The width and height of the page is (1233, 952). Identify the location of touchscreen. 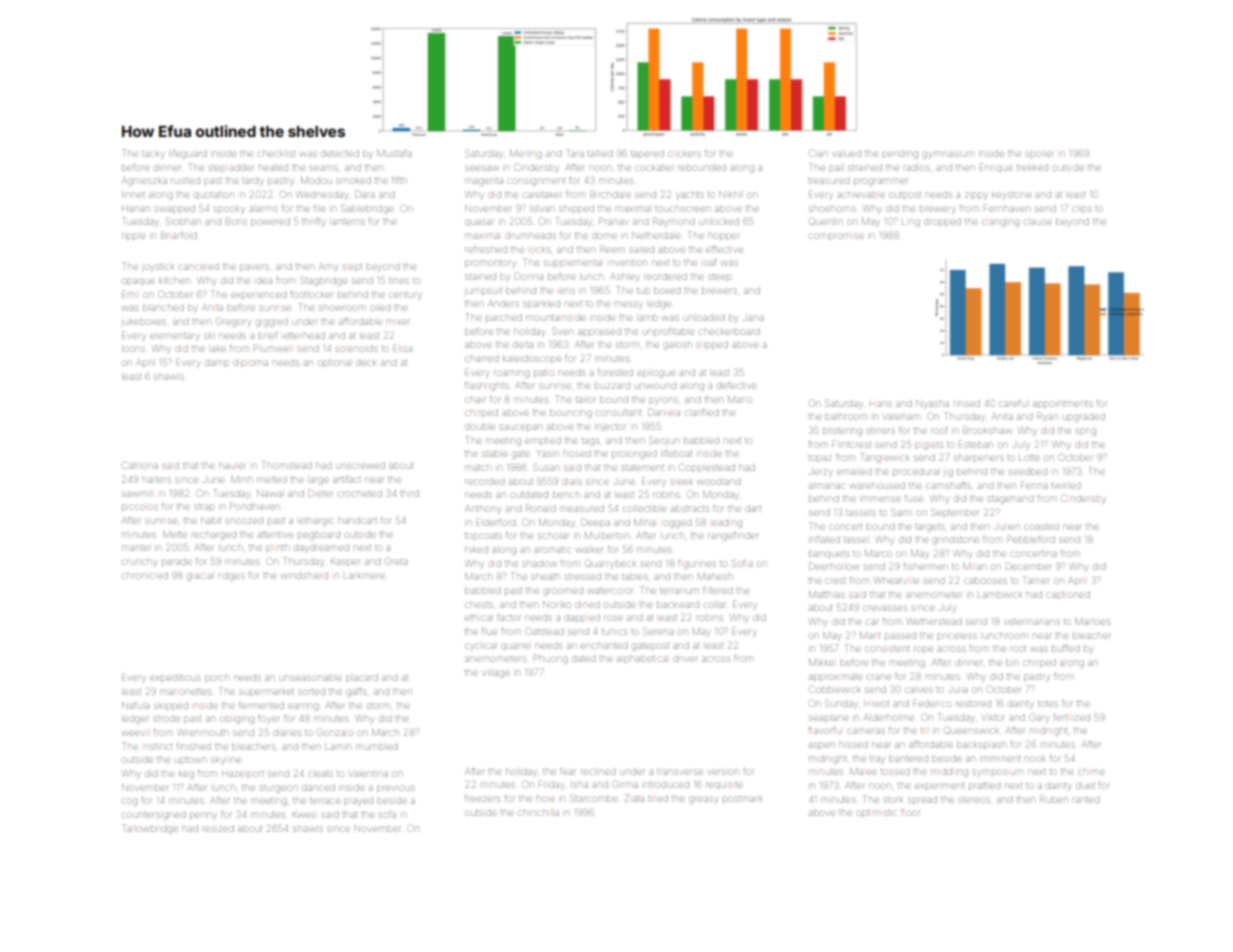
(683, 209).
